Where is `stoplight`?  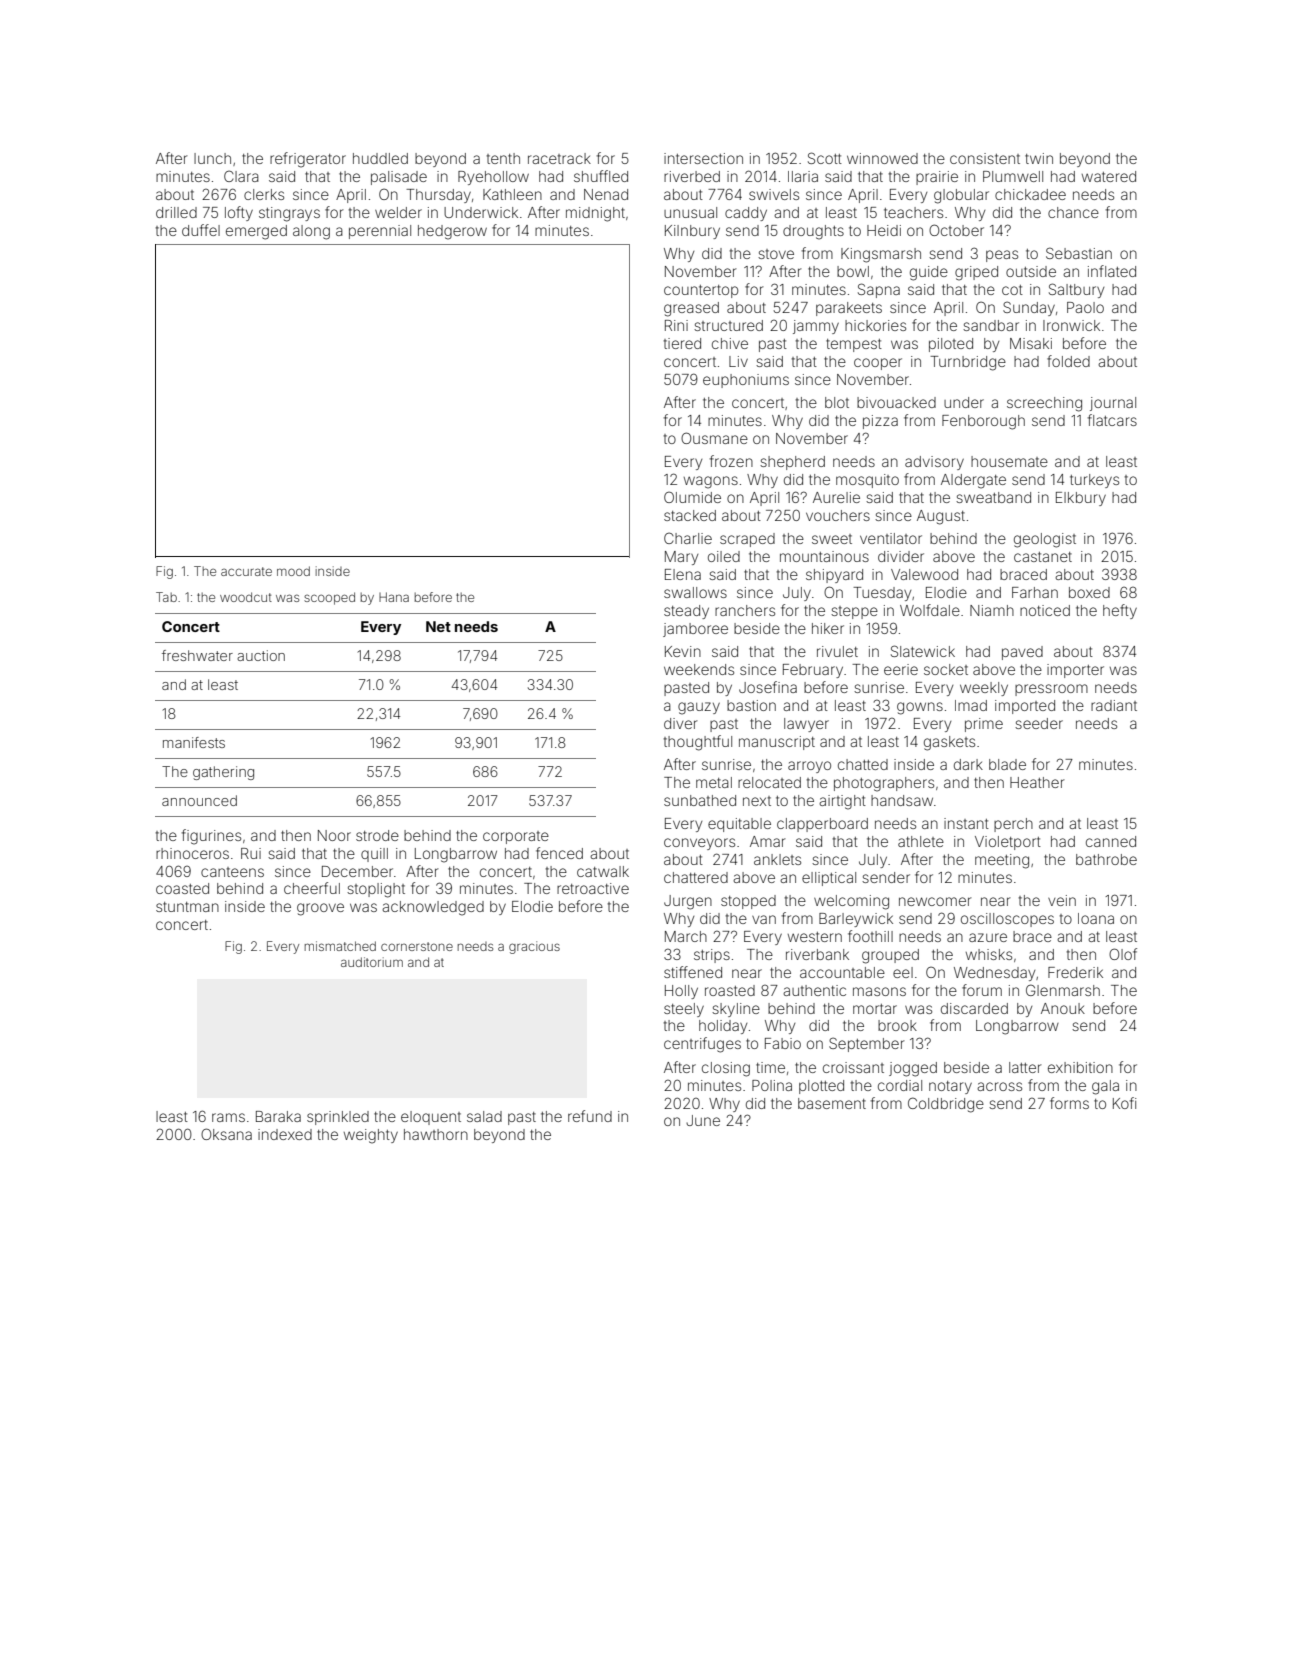 stoplight is located at coordinates (376, 890).
